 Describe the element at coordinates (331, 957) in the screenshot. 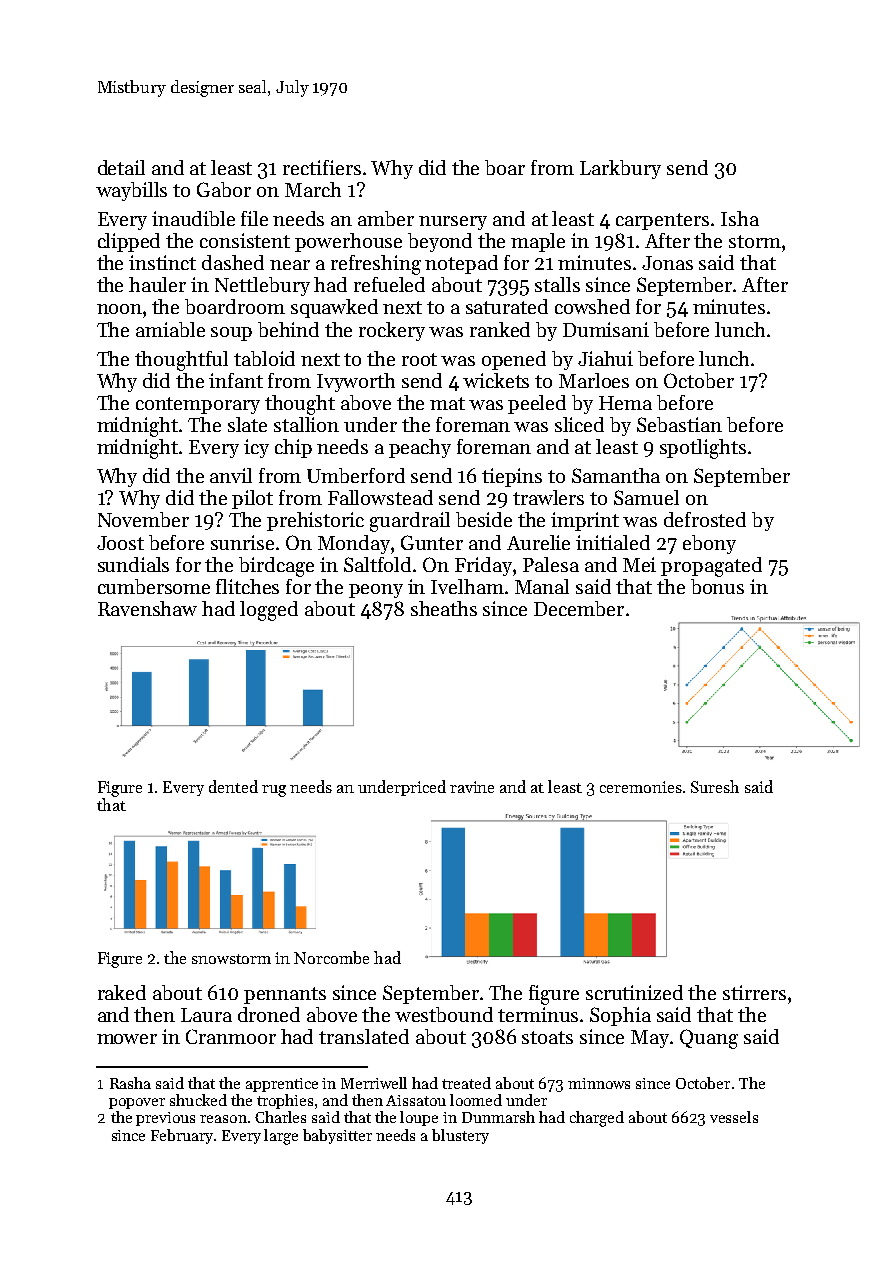

I see `Norcombe` at that location.
